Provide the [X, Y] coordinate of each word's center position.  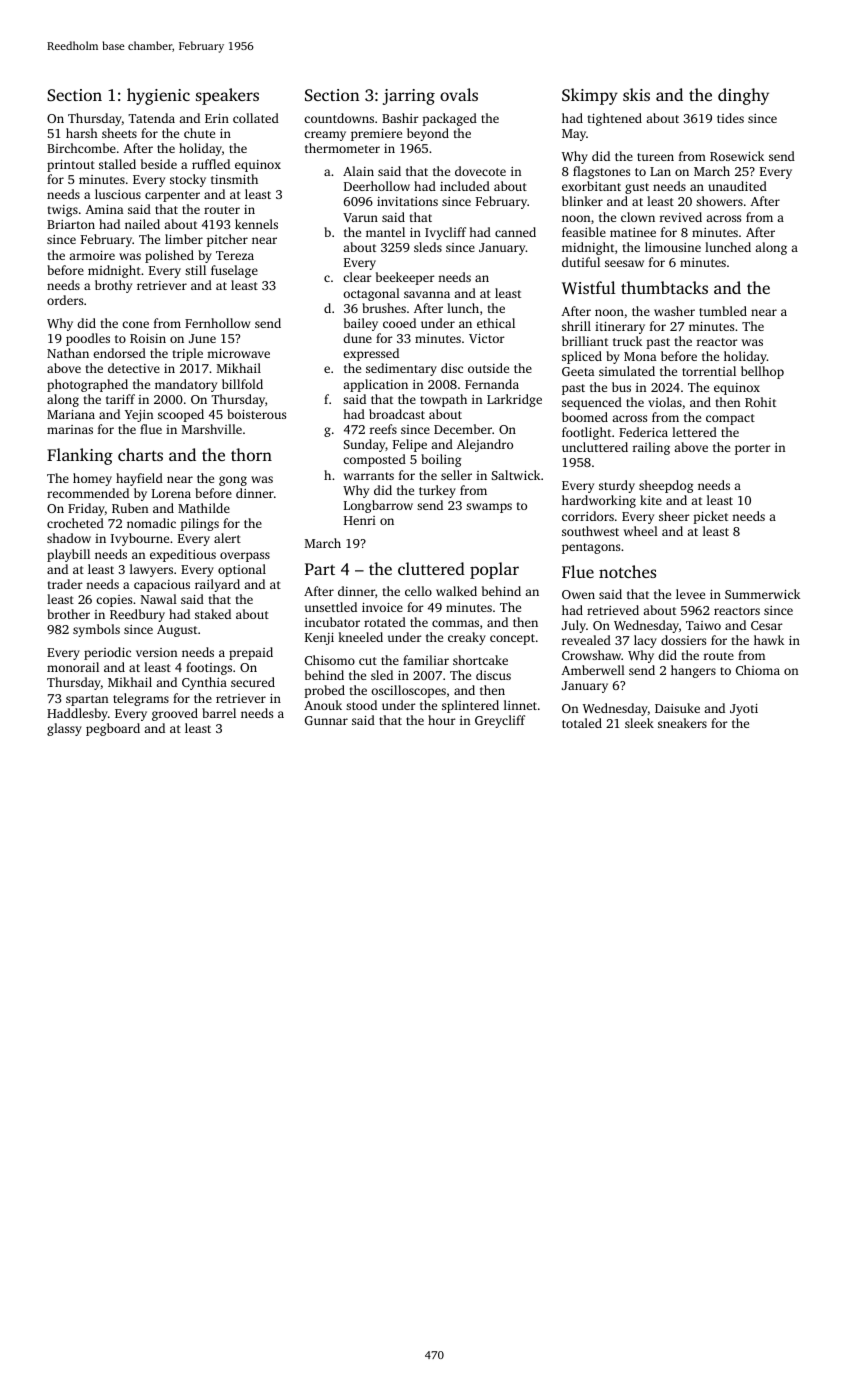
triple [188, 354]
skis [636, 94]
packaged [449, 119]
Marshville [212, 429]
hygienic [158, 96]
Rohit [760, 402]
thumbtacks [664, 287]
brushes [384, 308]
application [375, 385]
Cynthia [204, 683]
